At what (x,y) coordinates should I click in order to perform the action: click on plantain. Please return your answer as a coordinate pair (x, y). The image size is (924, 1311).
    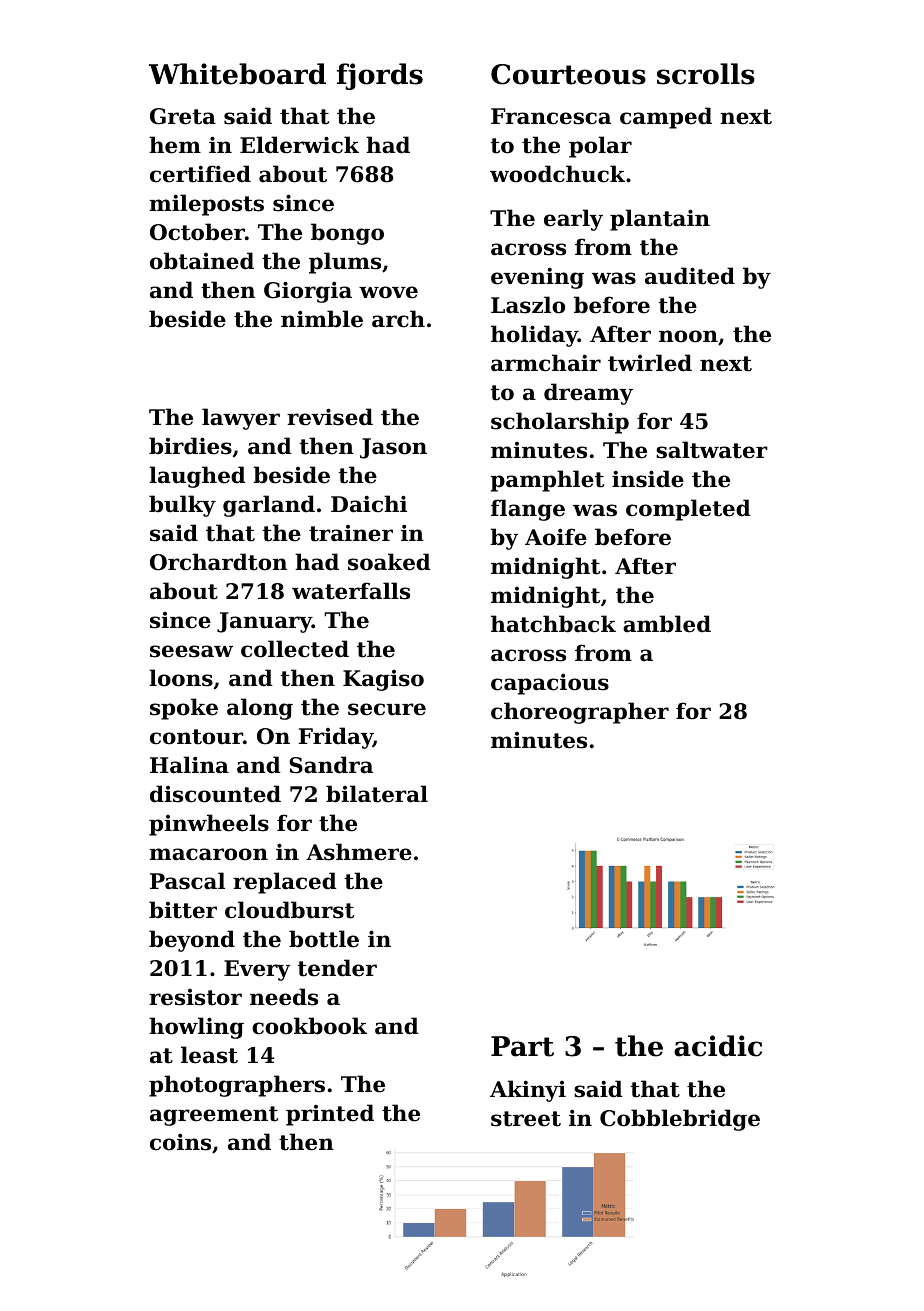
    Looking at the image, I should click on (660, 220).
